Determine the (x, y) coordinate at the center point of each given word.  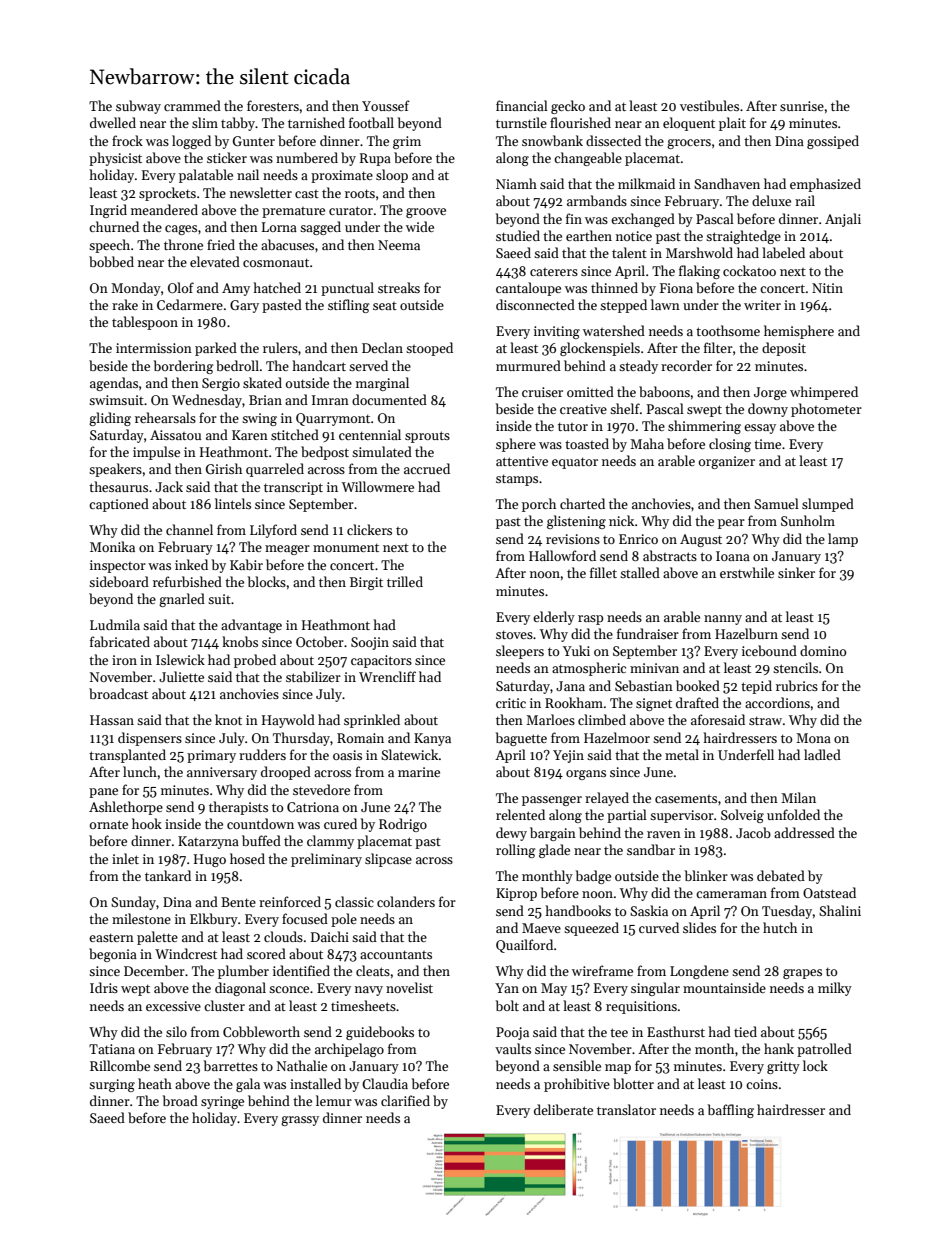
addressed (804, 832)
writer (762, 305)
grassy (300, 1121)
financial (522, 105)
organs (586, 775)
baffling (731, 1111)
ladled (822, 754)
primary (211, 756)
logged (191, 142)
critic (511, 703)
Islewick (180, 659)
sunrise (802, 106)
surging (112, 1085)
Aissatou (175, 435)
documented (389, 399)
